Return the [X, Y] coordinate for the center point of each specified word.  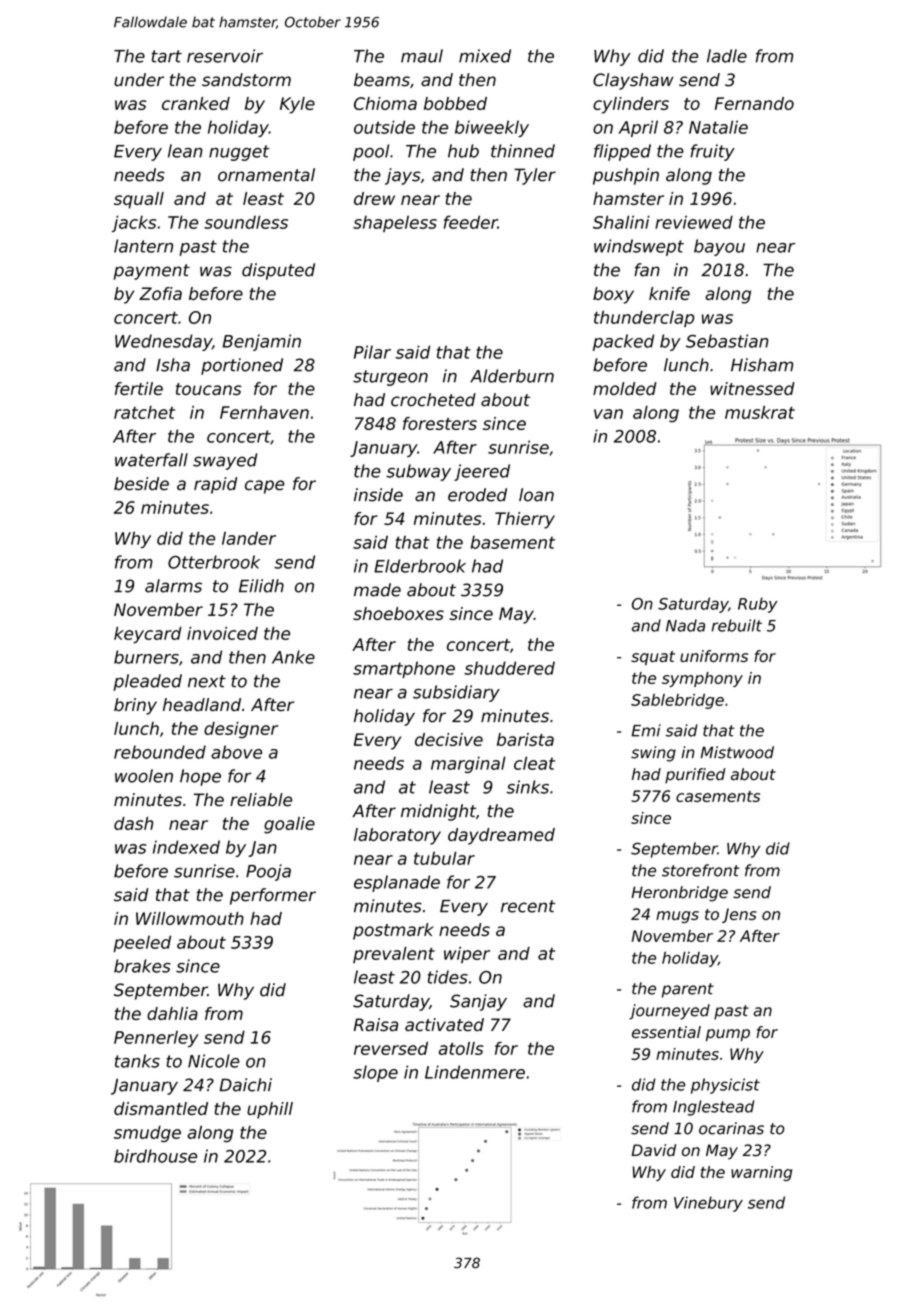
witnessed [752, 388]
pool [371, 152]
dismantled [161, 1108]
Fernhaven [264, 412]
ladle [727, 56]
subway [418, 472]
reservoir [225, 56]
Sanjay [478, 1002]
